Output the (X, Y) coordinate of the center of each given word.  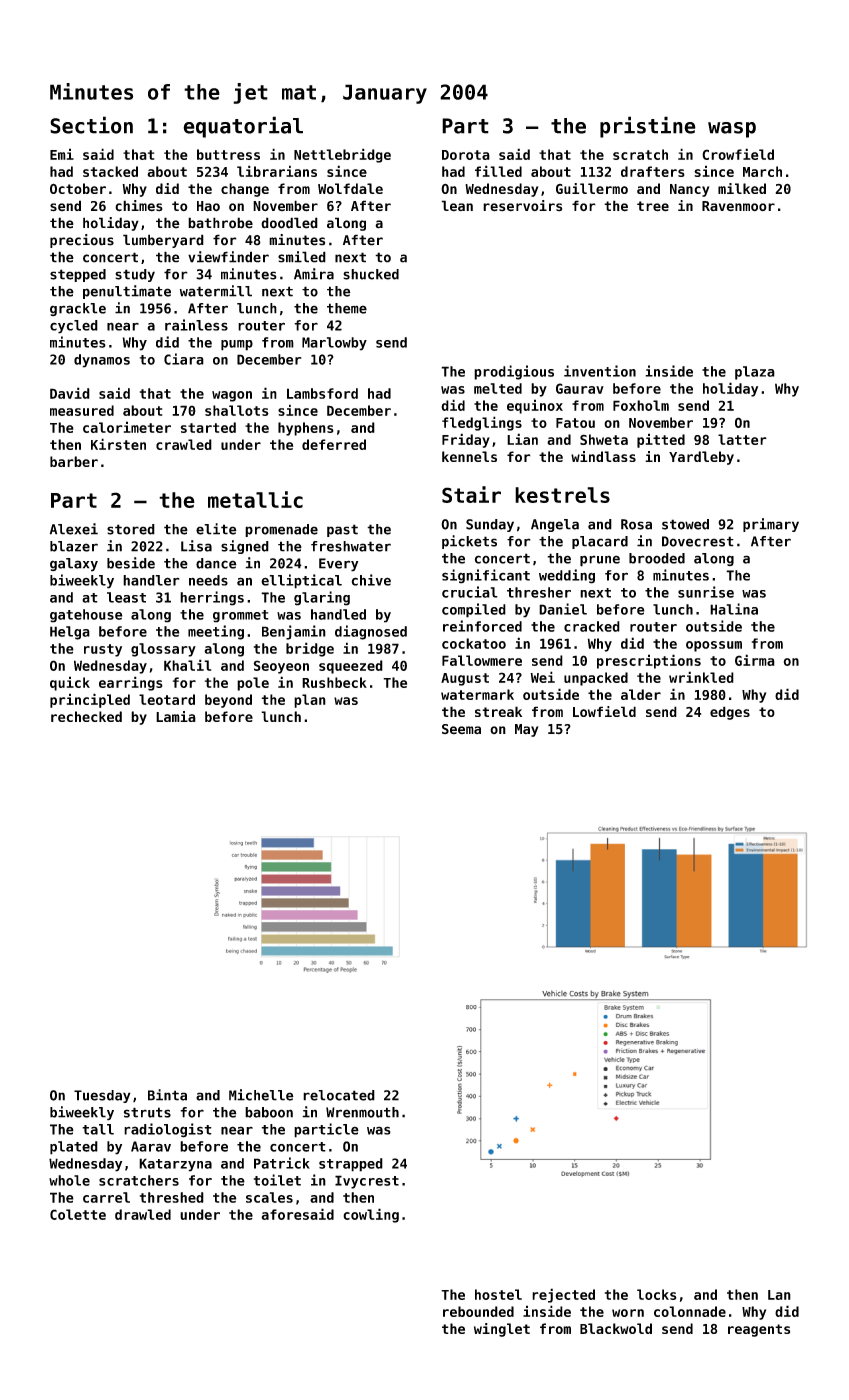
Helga (70, 633)
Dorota (466, 155)
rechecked (86, 716)
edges (730, 713)
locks (657, 1294)
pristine (648, 127)
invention (600, 371)
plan (310, 701)
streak (498, 711)
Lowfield (604, 711)
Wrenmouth (362, 1112)
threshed (172, 1197)
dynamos (102, 361)
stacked (110, 171)
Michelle (261, 1095)
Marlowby (334, 344)
